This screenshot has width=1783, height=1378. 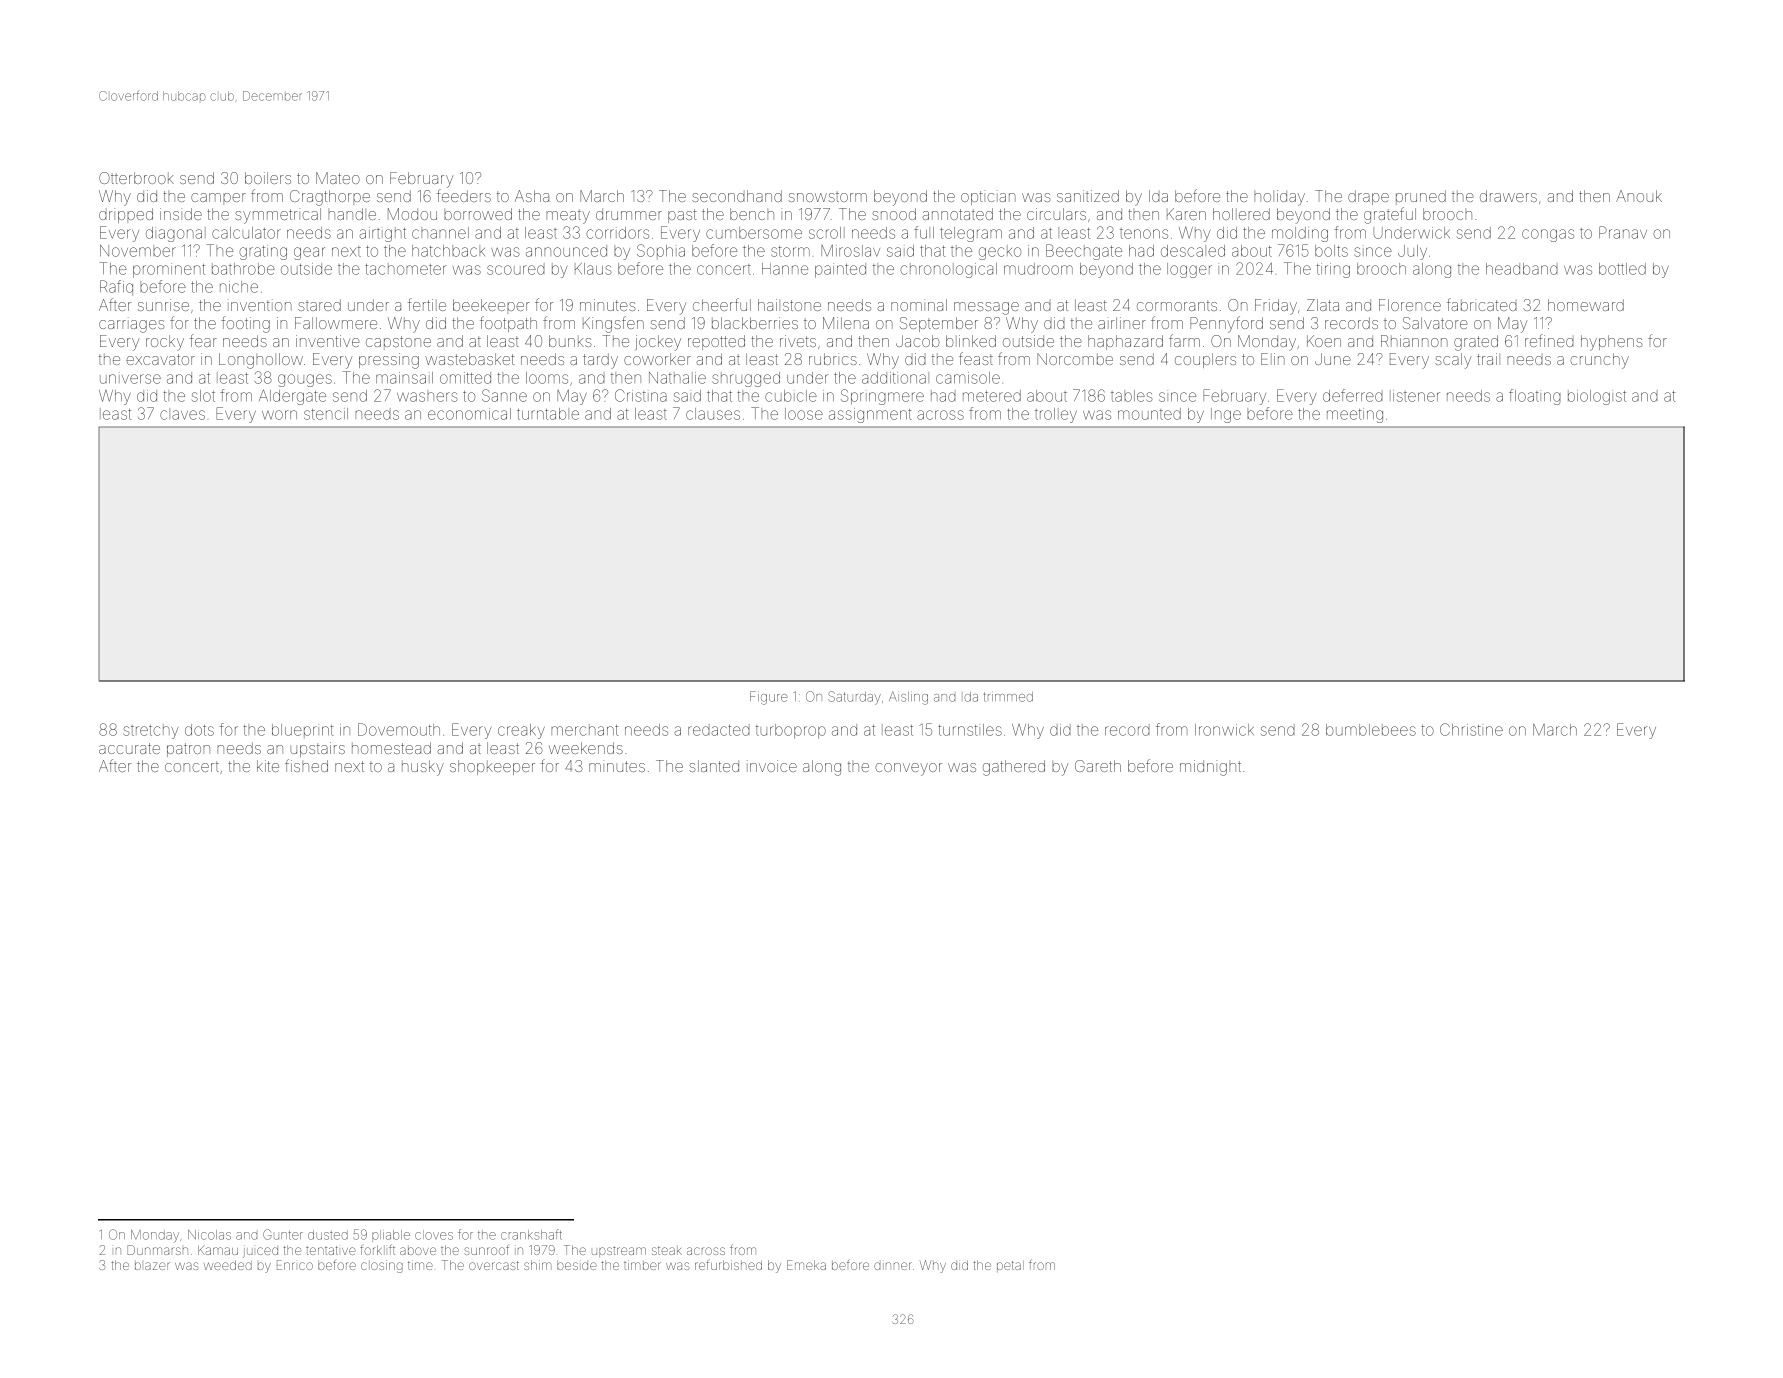 I want to click on meeting, so click(x=1355, y=415).
